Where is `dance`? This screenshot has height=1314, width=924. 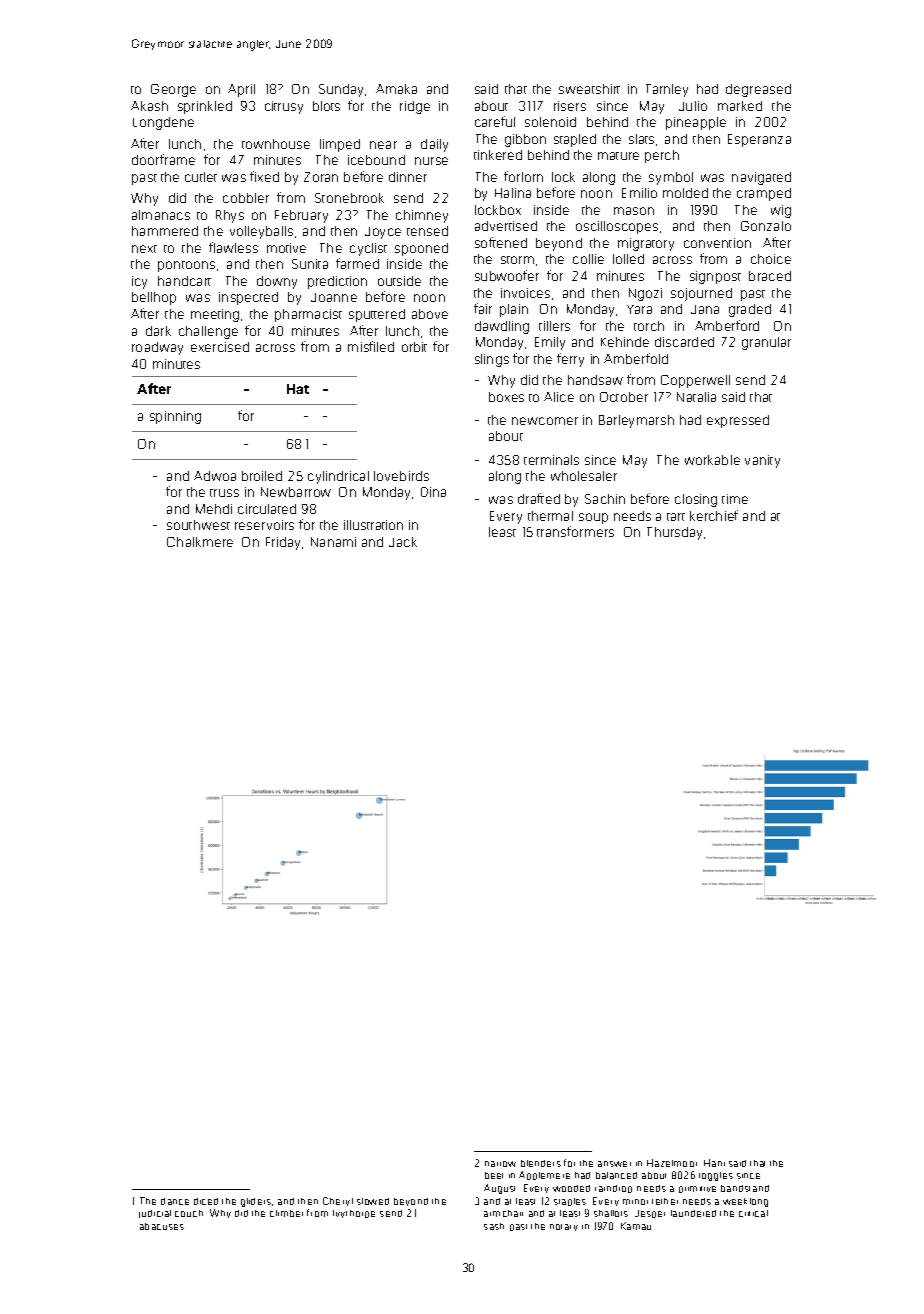 dance is located at coordinates (175, 1201).
